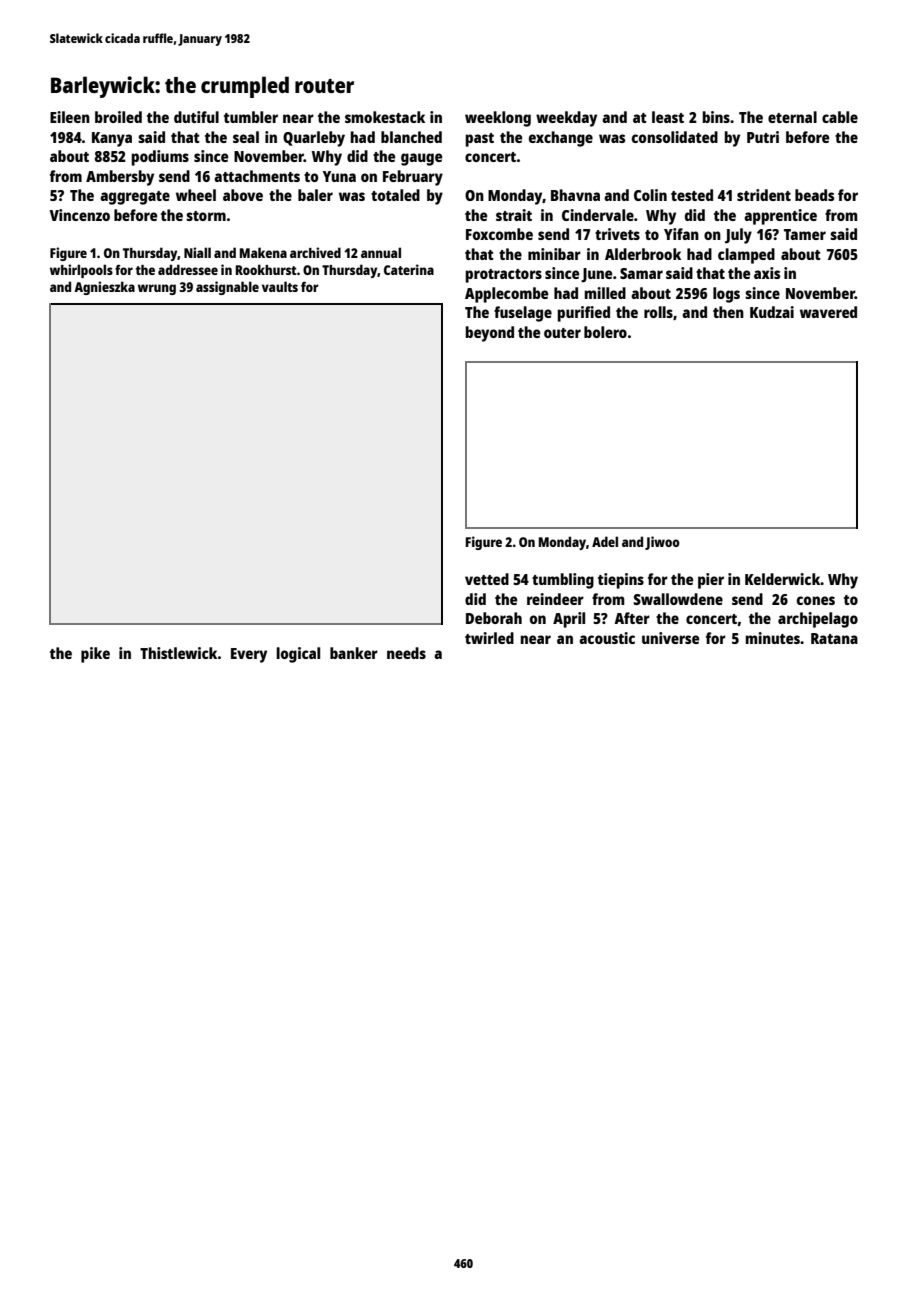  I want to click on strident, so click(764, 195).
